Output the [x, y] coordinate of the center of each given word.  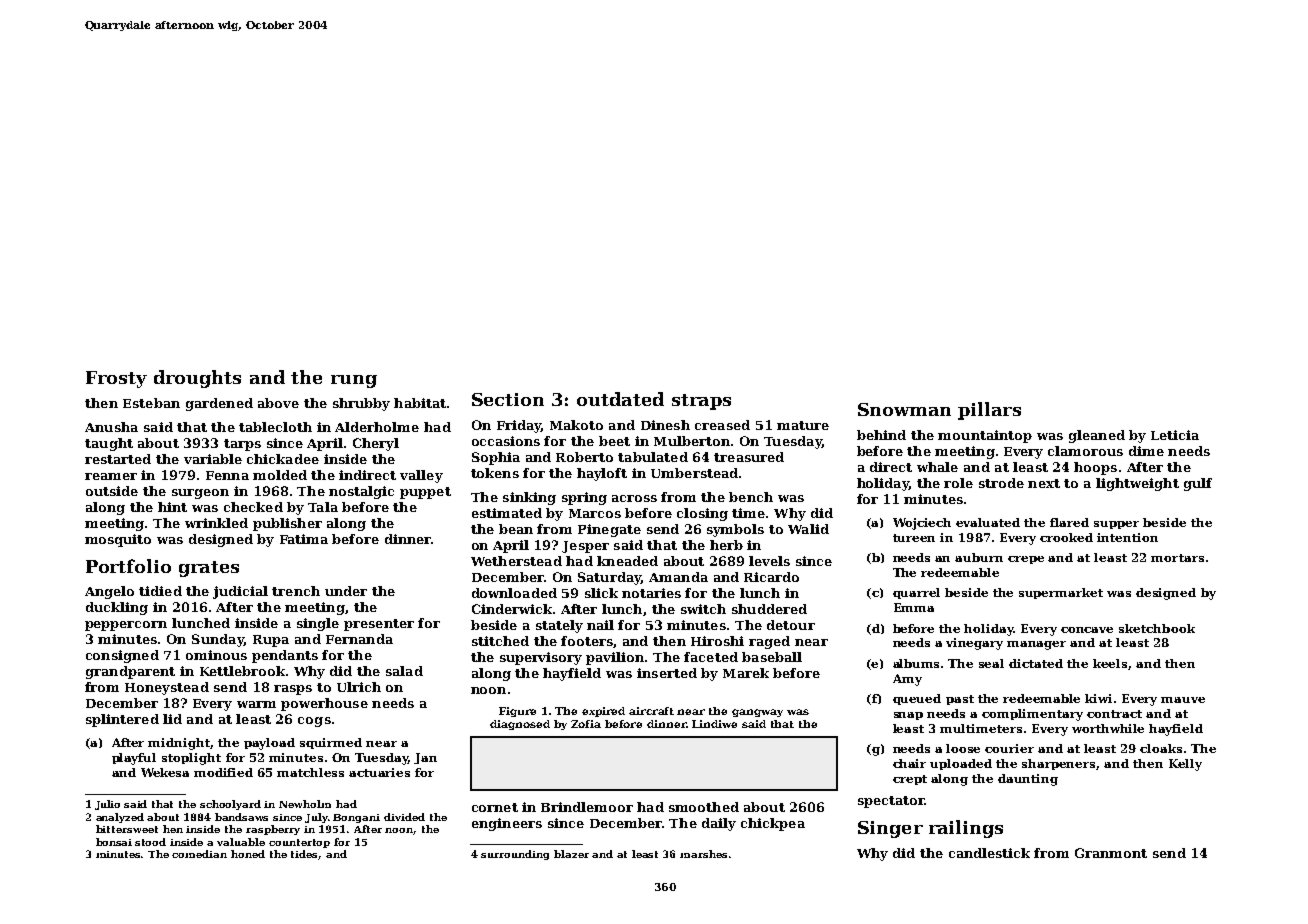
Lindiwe [714, 724]
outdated [620, 399]
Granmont [1111, 853]
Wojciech [922, 524]
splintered [122, 720]
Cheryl [376, 444]
